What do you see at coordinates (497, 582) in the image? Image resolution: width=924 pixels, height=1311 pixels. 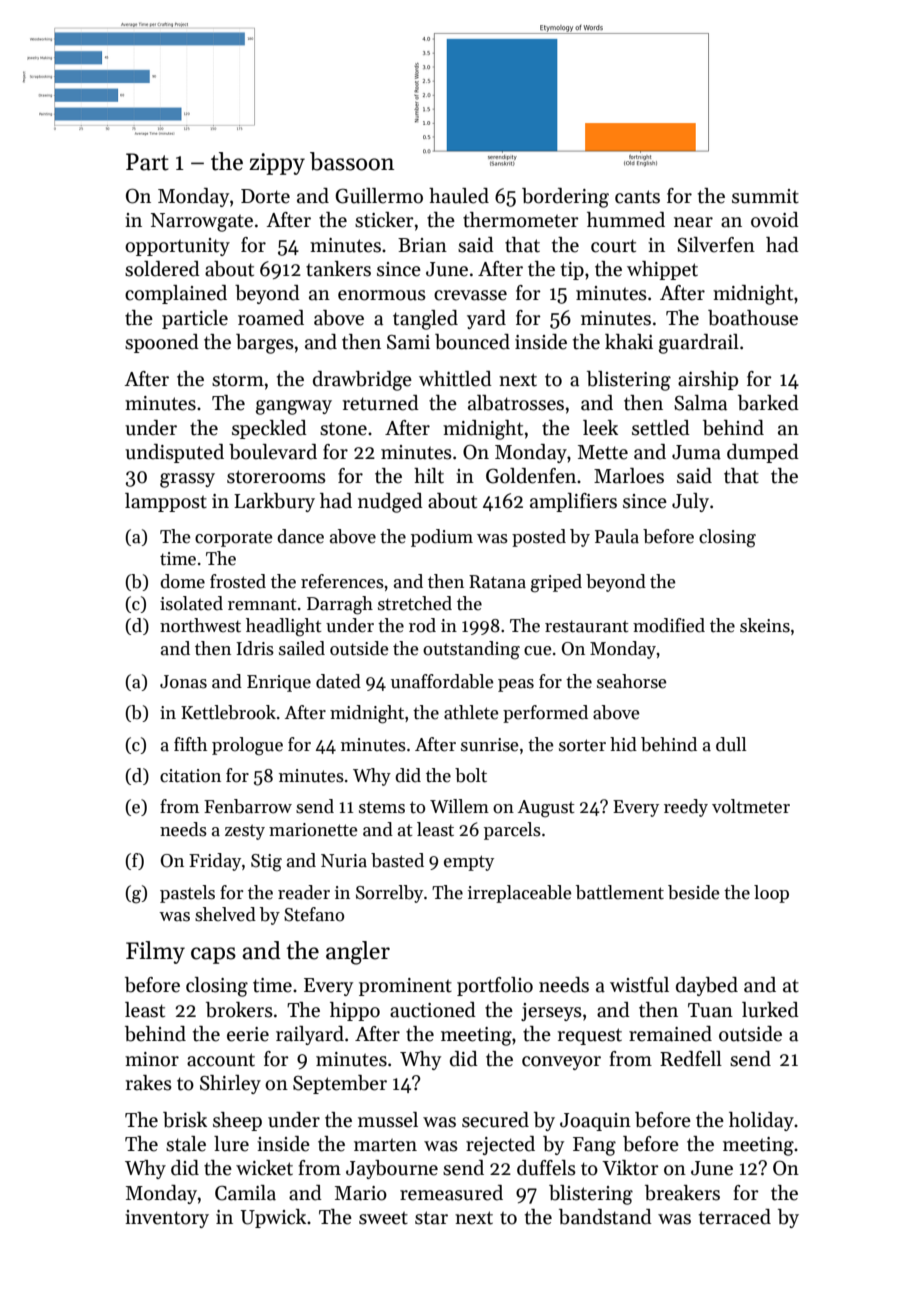 I see `Ratana` at bounding box center [497, 582].
